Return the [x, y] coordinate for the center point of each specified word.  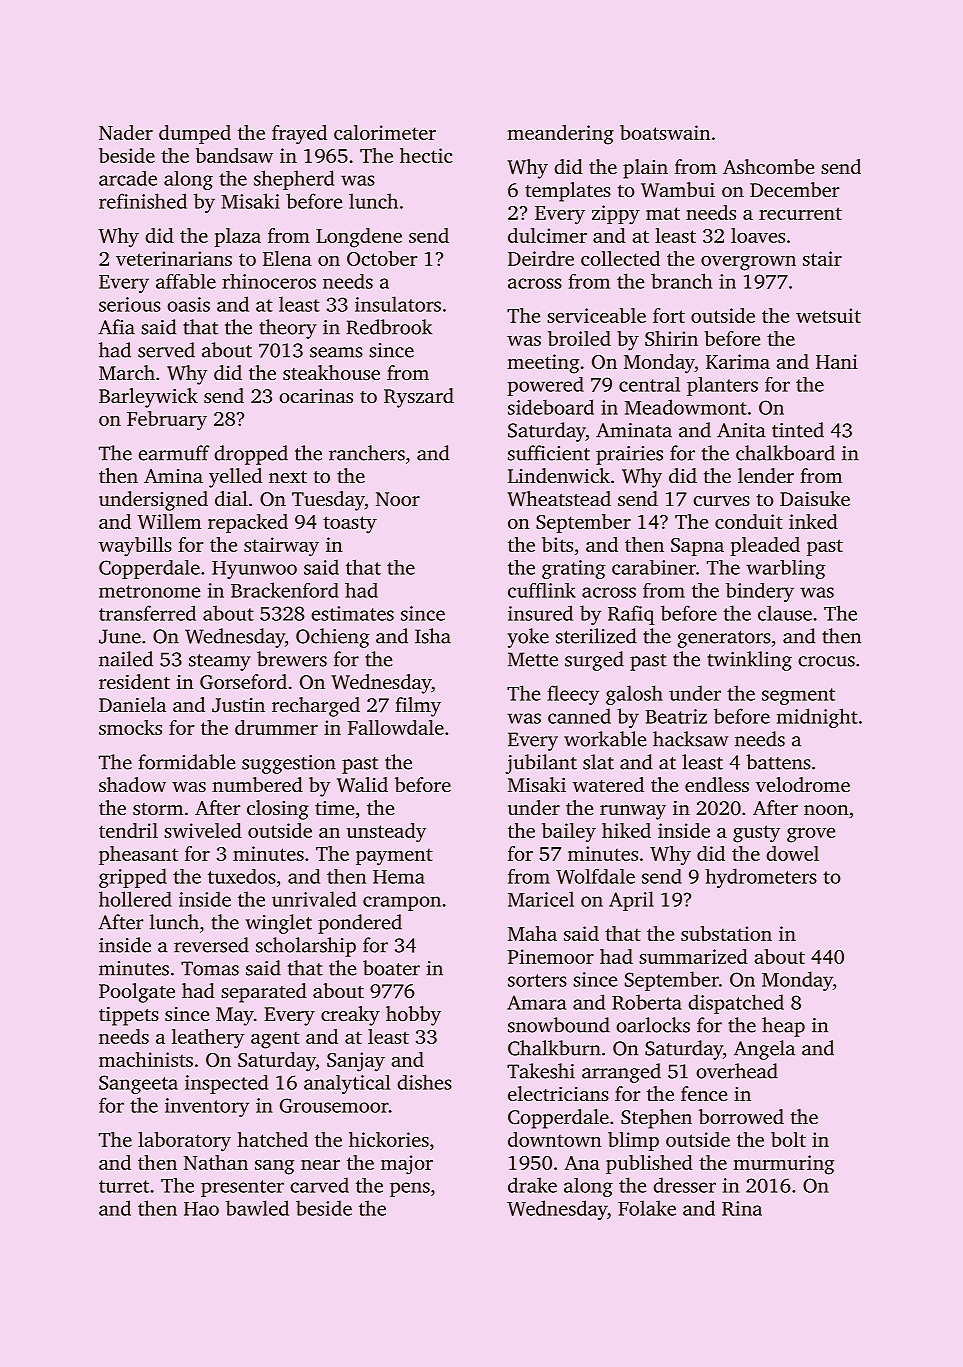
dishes [424, 1082]
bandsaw [234, 155]
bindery [760, 592]
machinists [146, 1059]
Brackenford [285, 590]
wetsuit [828, 315]
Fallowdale [396, 727]
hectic [426, 155]
